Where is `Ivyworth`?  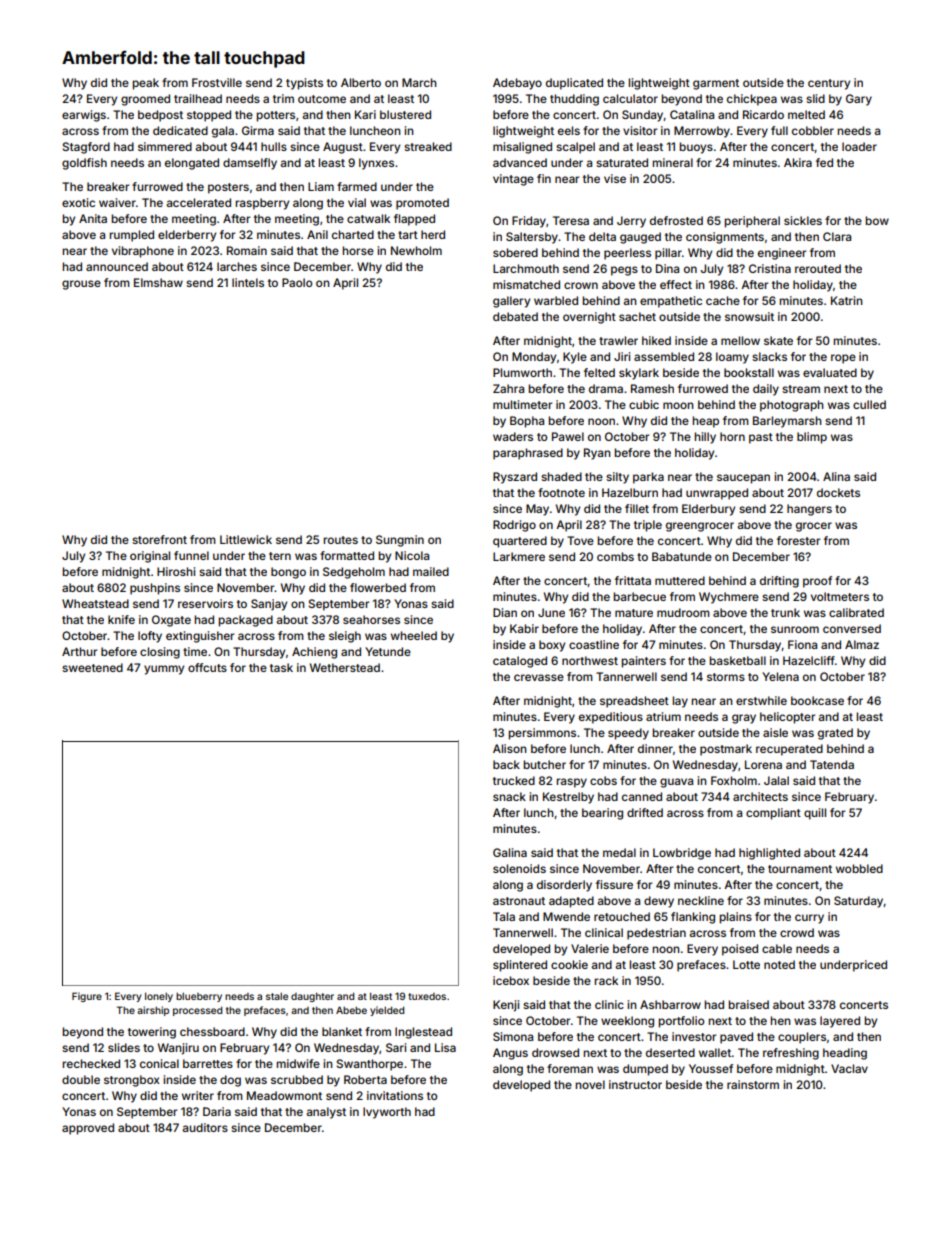
Ivyworth is located at coordinates (387, 1113).
